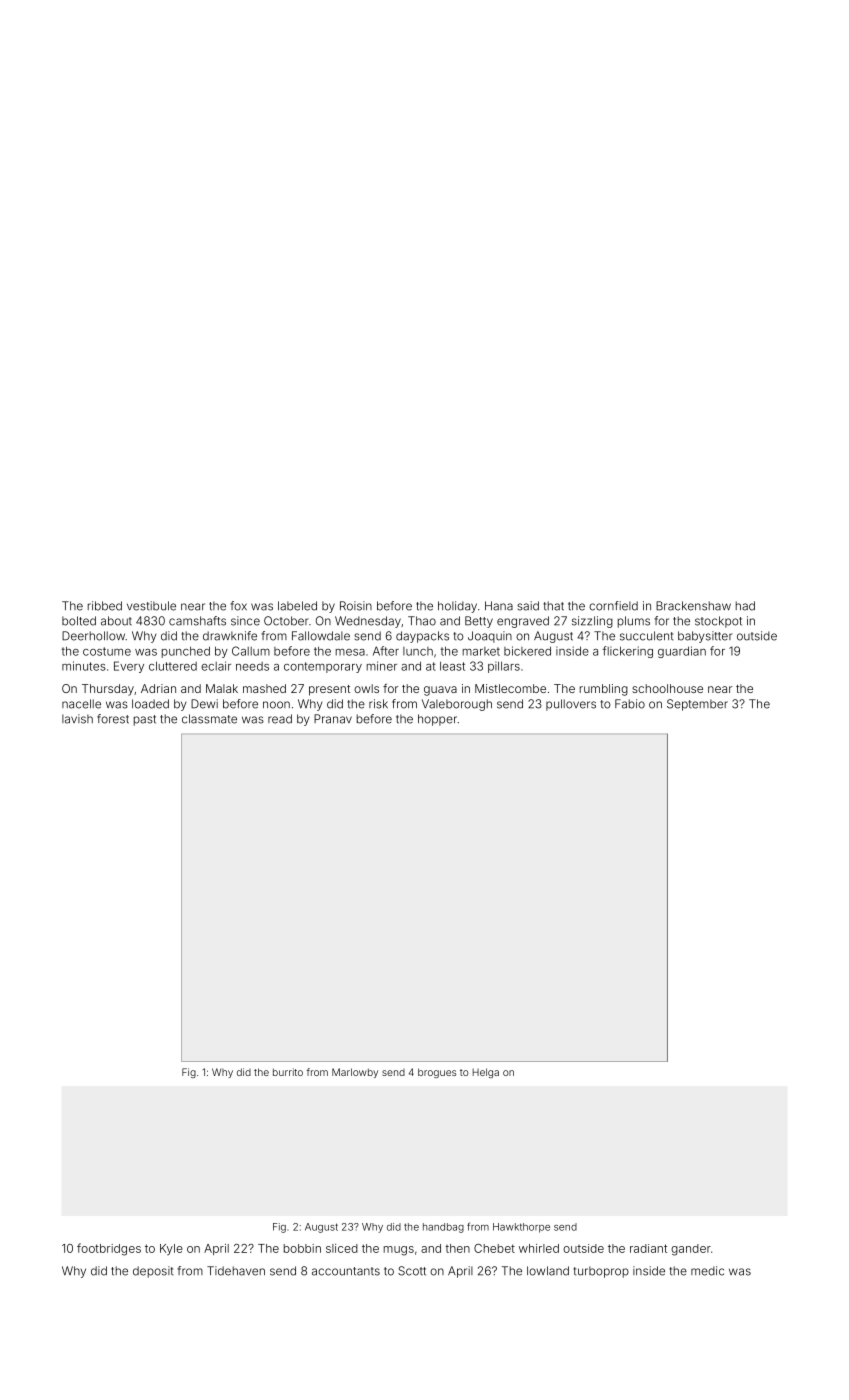 This screenshot has height=1400, width=849. I want to click on Helga, so click(485, 1073).
